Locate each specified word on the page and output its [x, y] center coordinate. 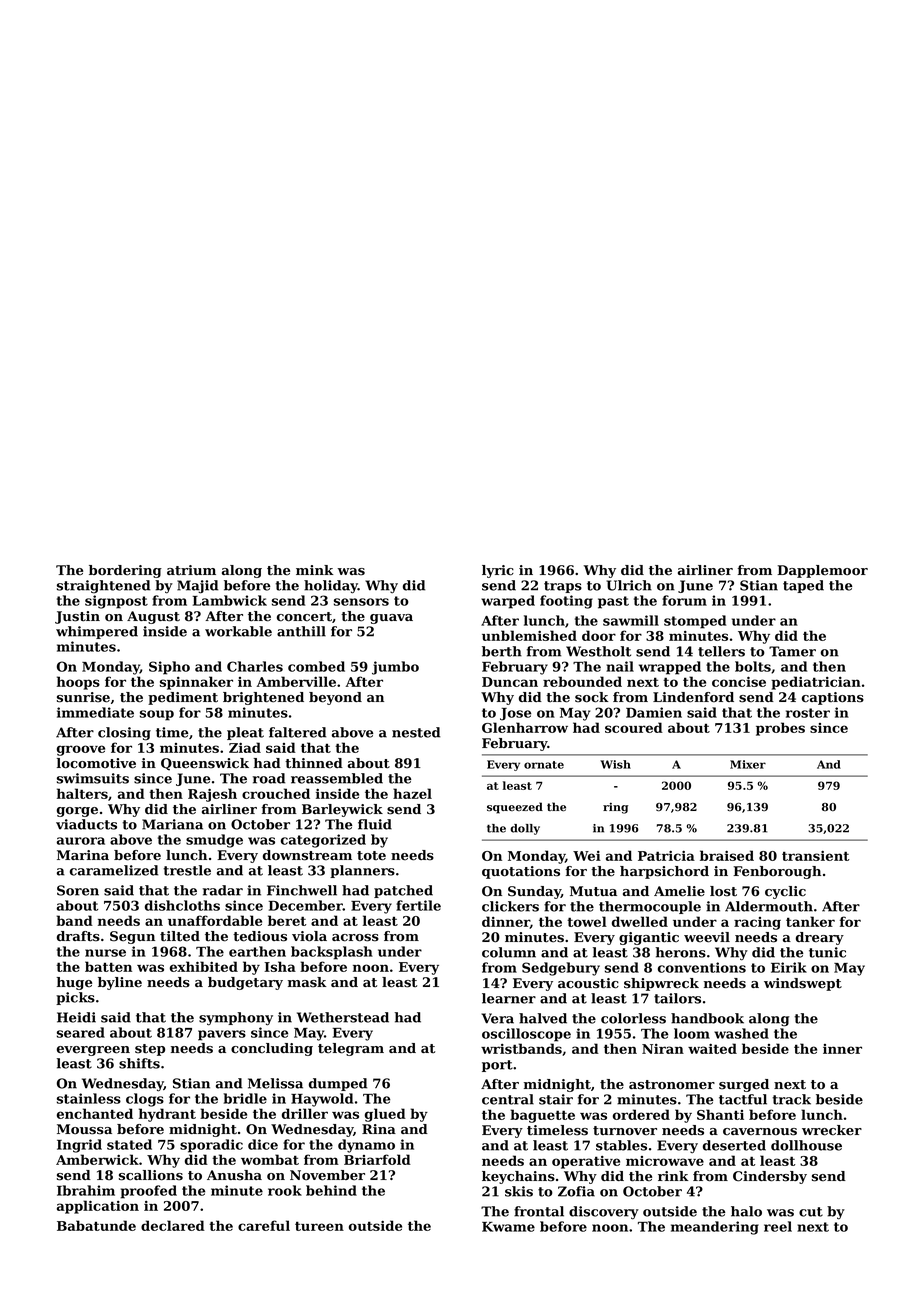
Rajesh [212, 795]
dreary [820, 938]
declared [173, 1225]
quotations [521, 872]
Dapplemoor [822, 571]
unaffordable [215, 920]
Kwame [508, 1227]
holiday [331, 587]
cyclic [785, 892]
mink [315, 570]
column [509, 952]
